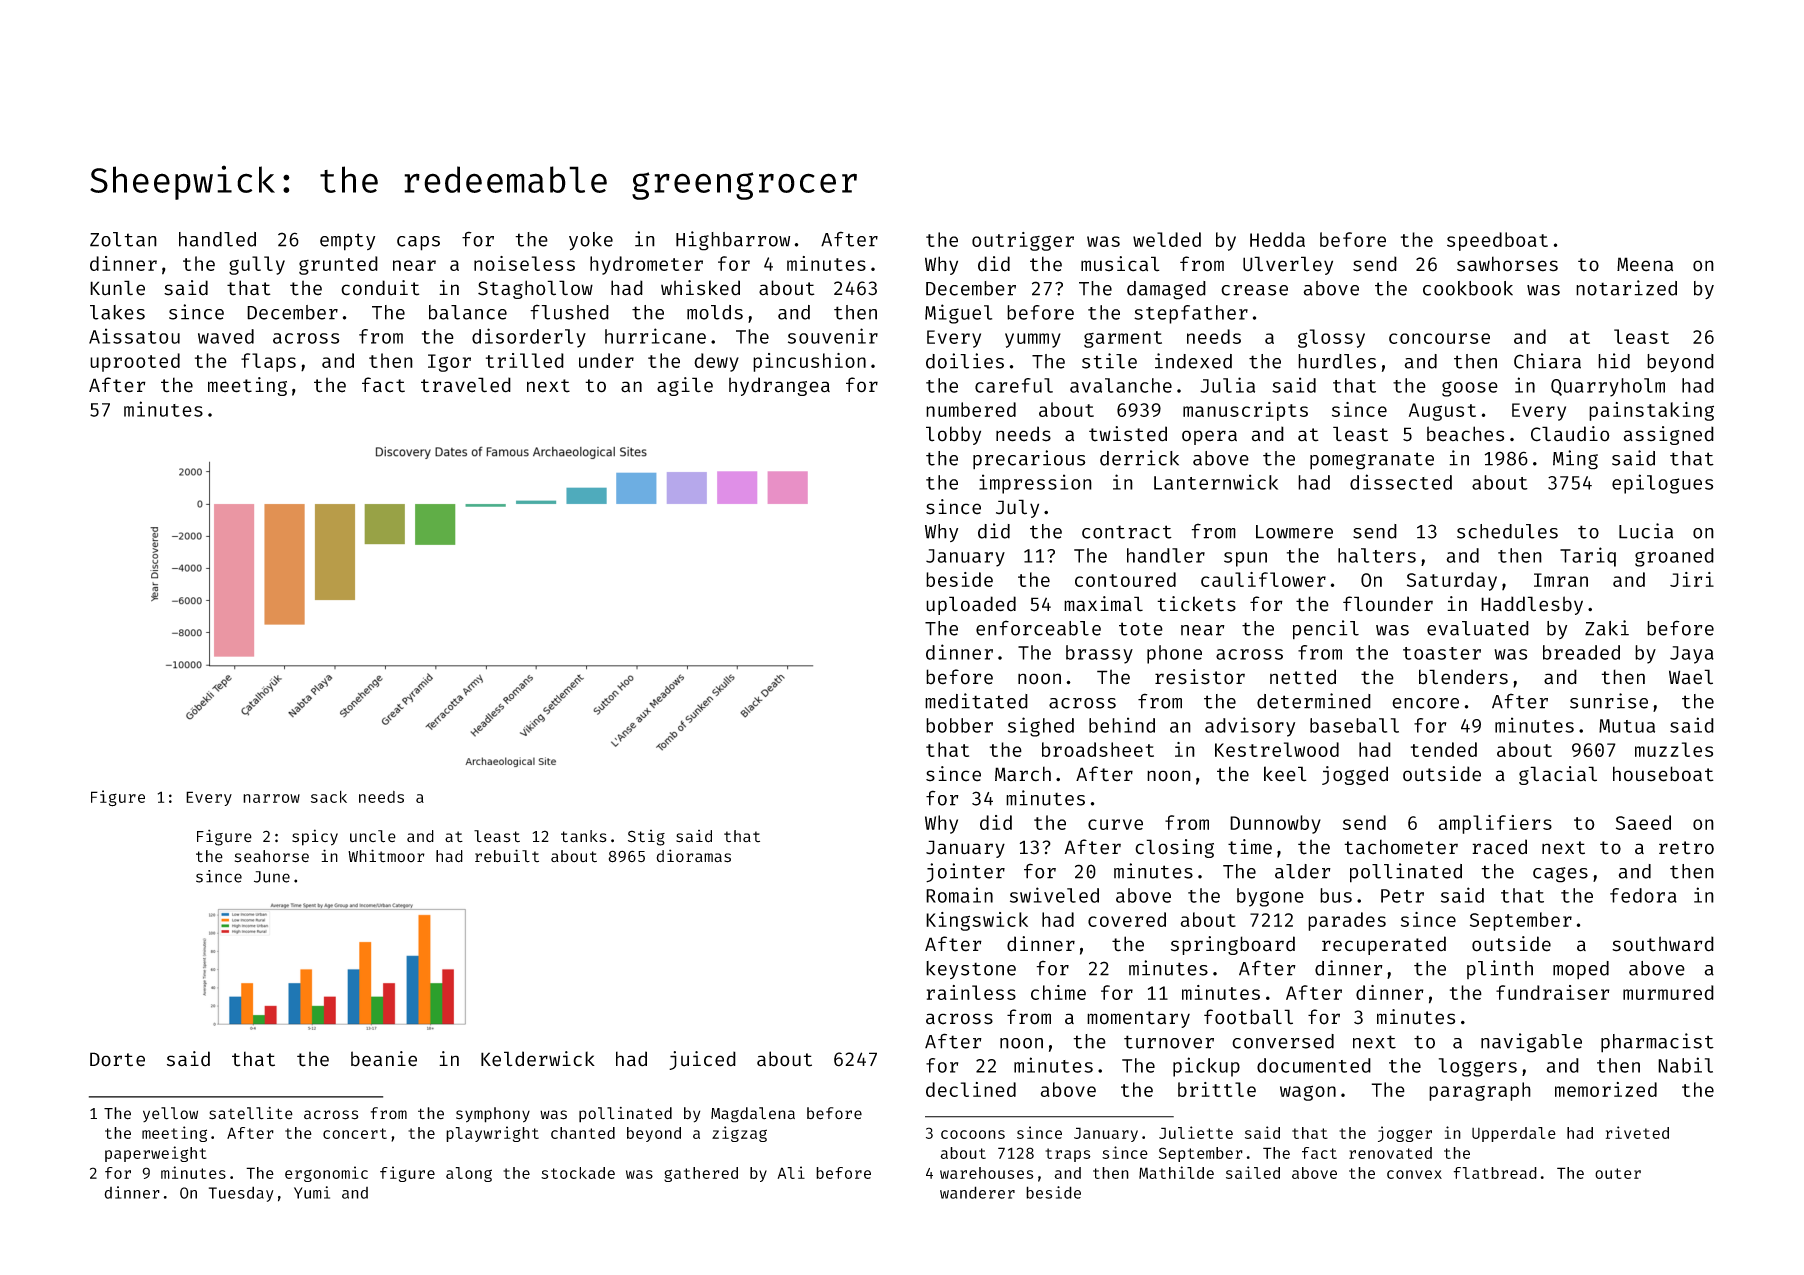 This document has height=1275, width=1804. Describe the element at coordinates (1470, 389) in the document. I see `goose` at that location.
